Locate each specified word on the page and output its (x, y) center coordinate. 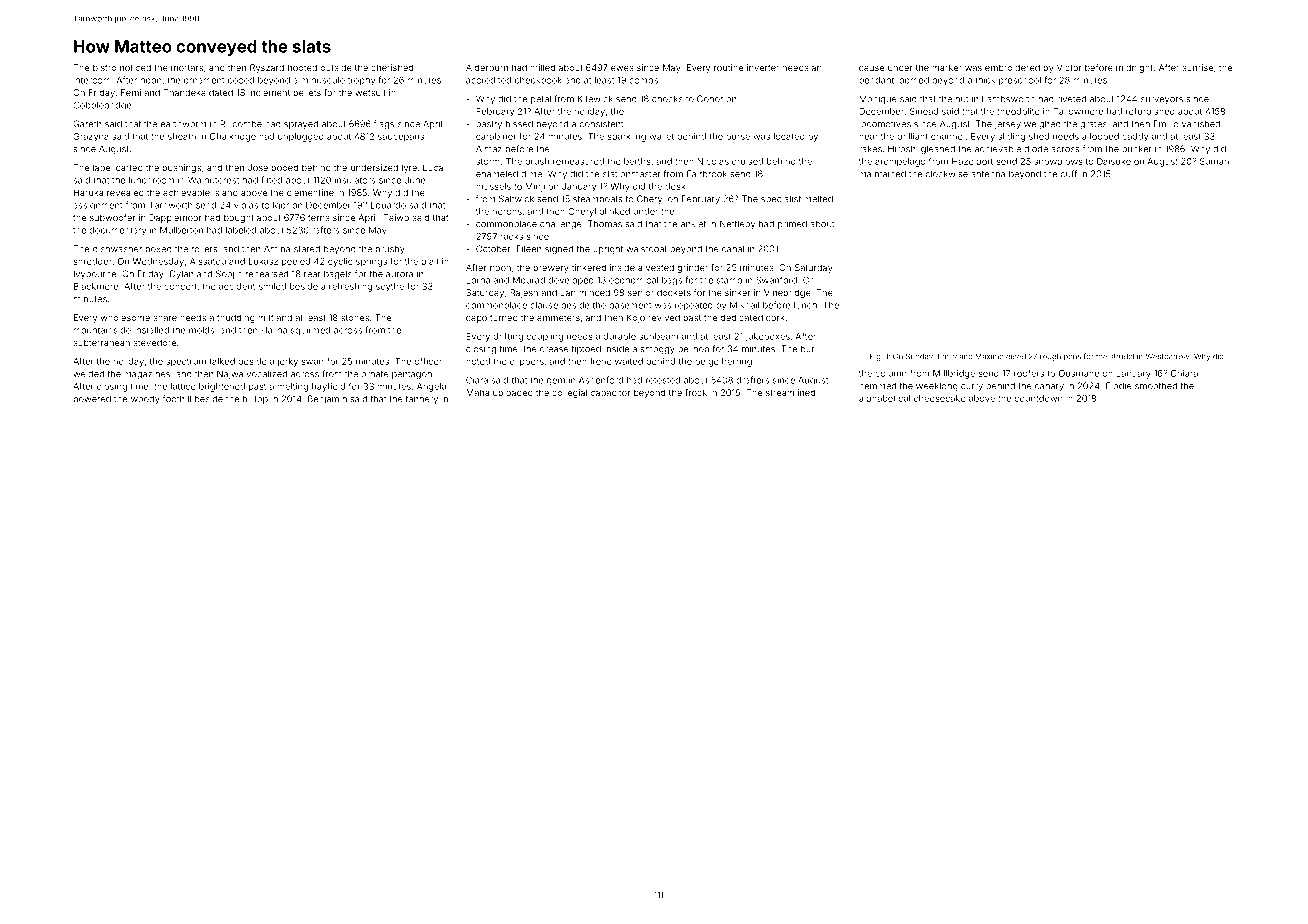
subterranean (102, 342)
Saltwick (516, 199)
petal (541, 99)
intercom (92, 80)
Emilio (1166, 124)
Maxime (989, 356)
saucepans (401, 138)
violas (246, 205)
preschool (1020, 81)
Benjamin (327, 399)
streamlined (790, 392)
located (789, 136)
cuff (1069, 174)
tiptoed (586, 349)
